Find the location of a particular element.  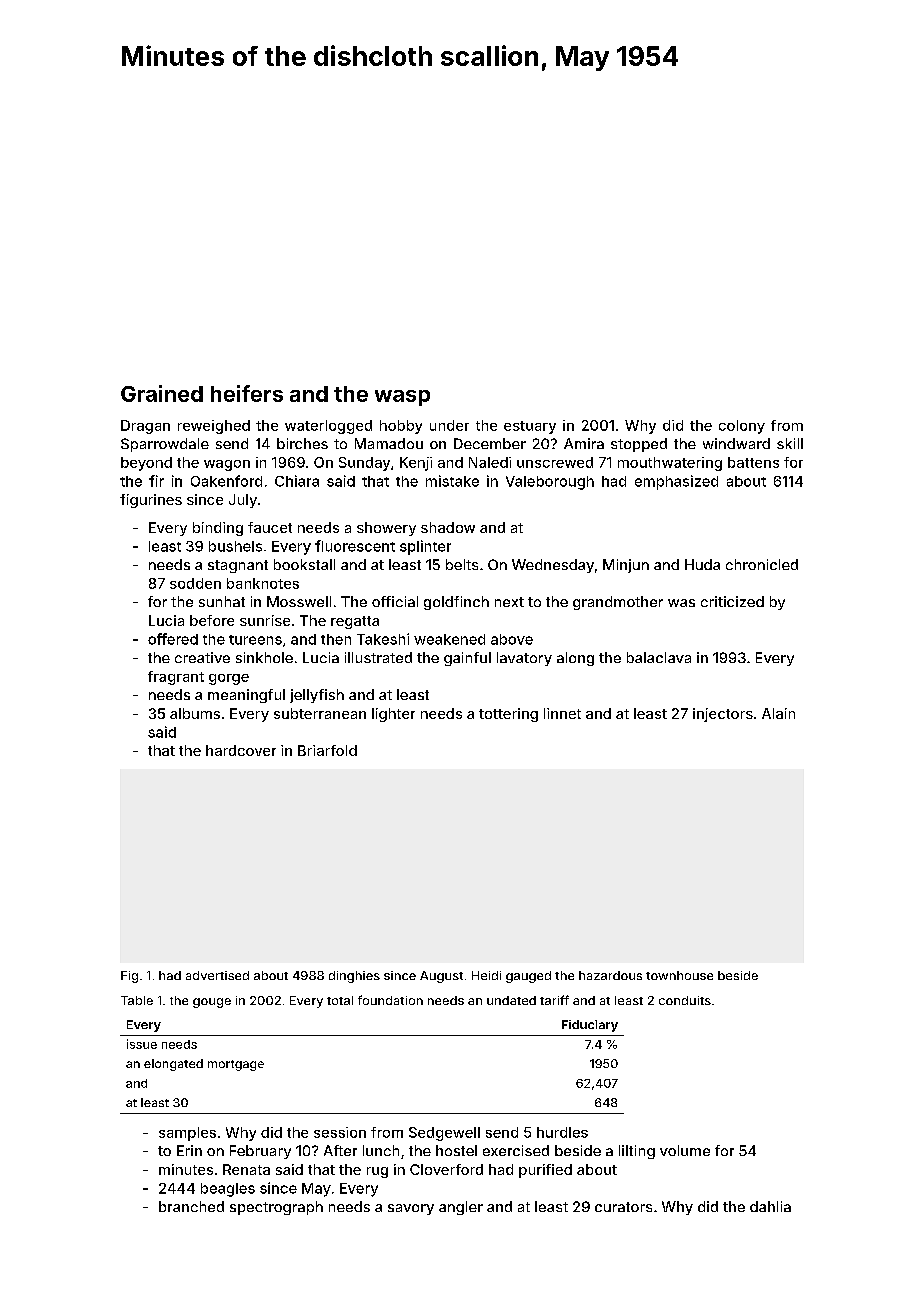

Sedgewell is located at coordinates (444, 1134).
